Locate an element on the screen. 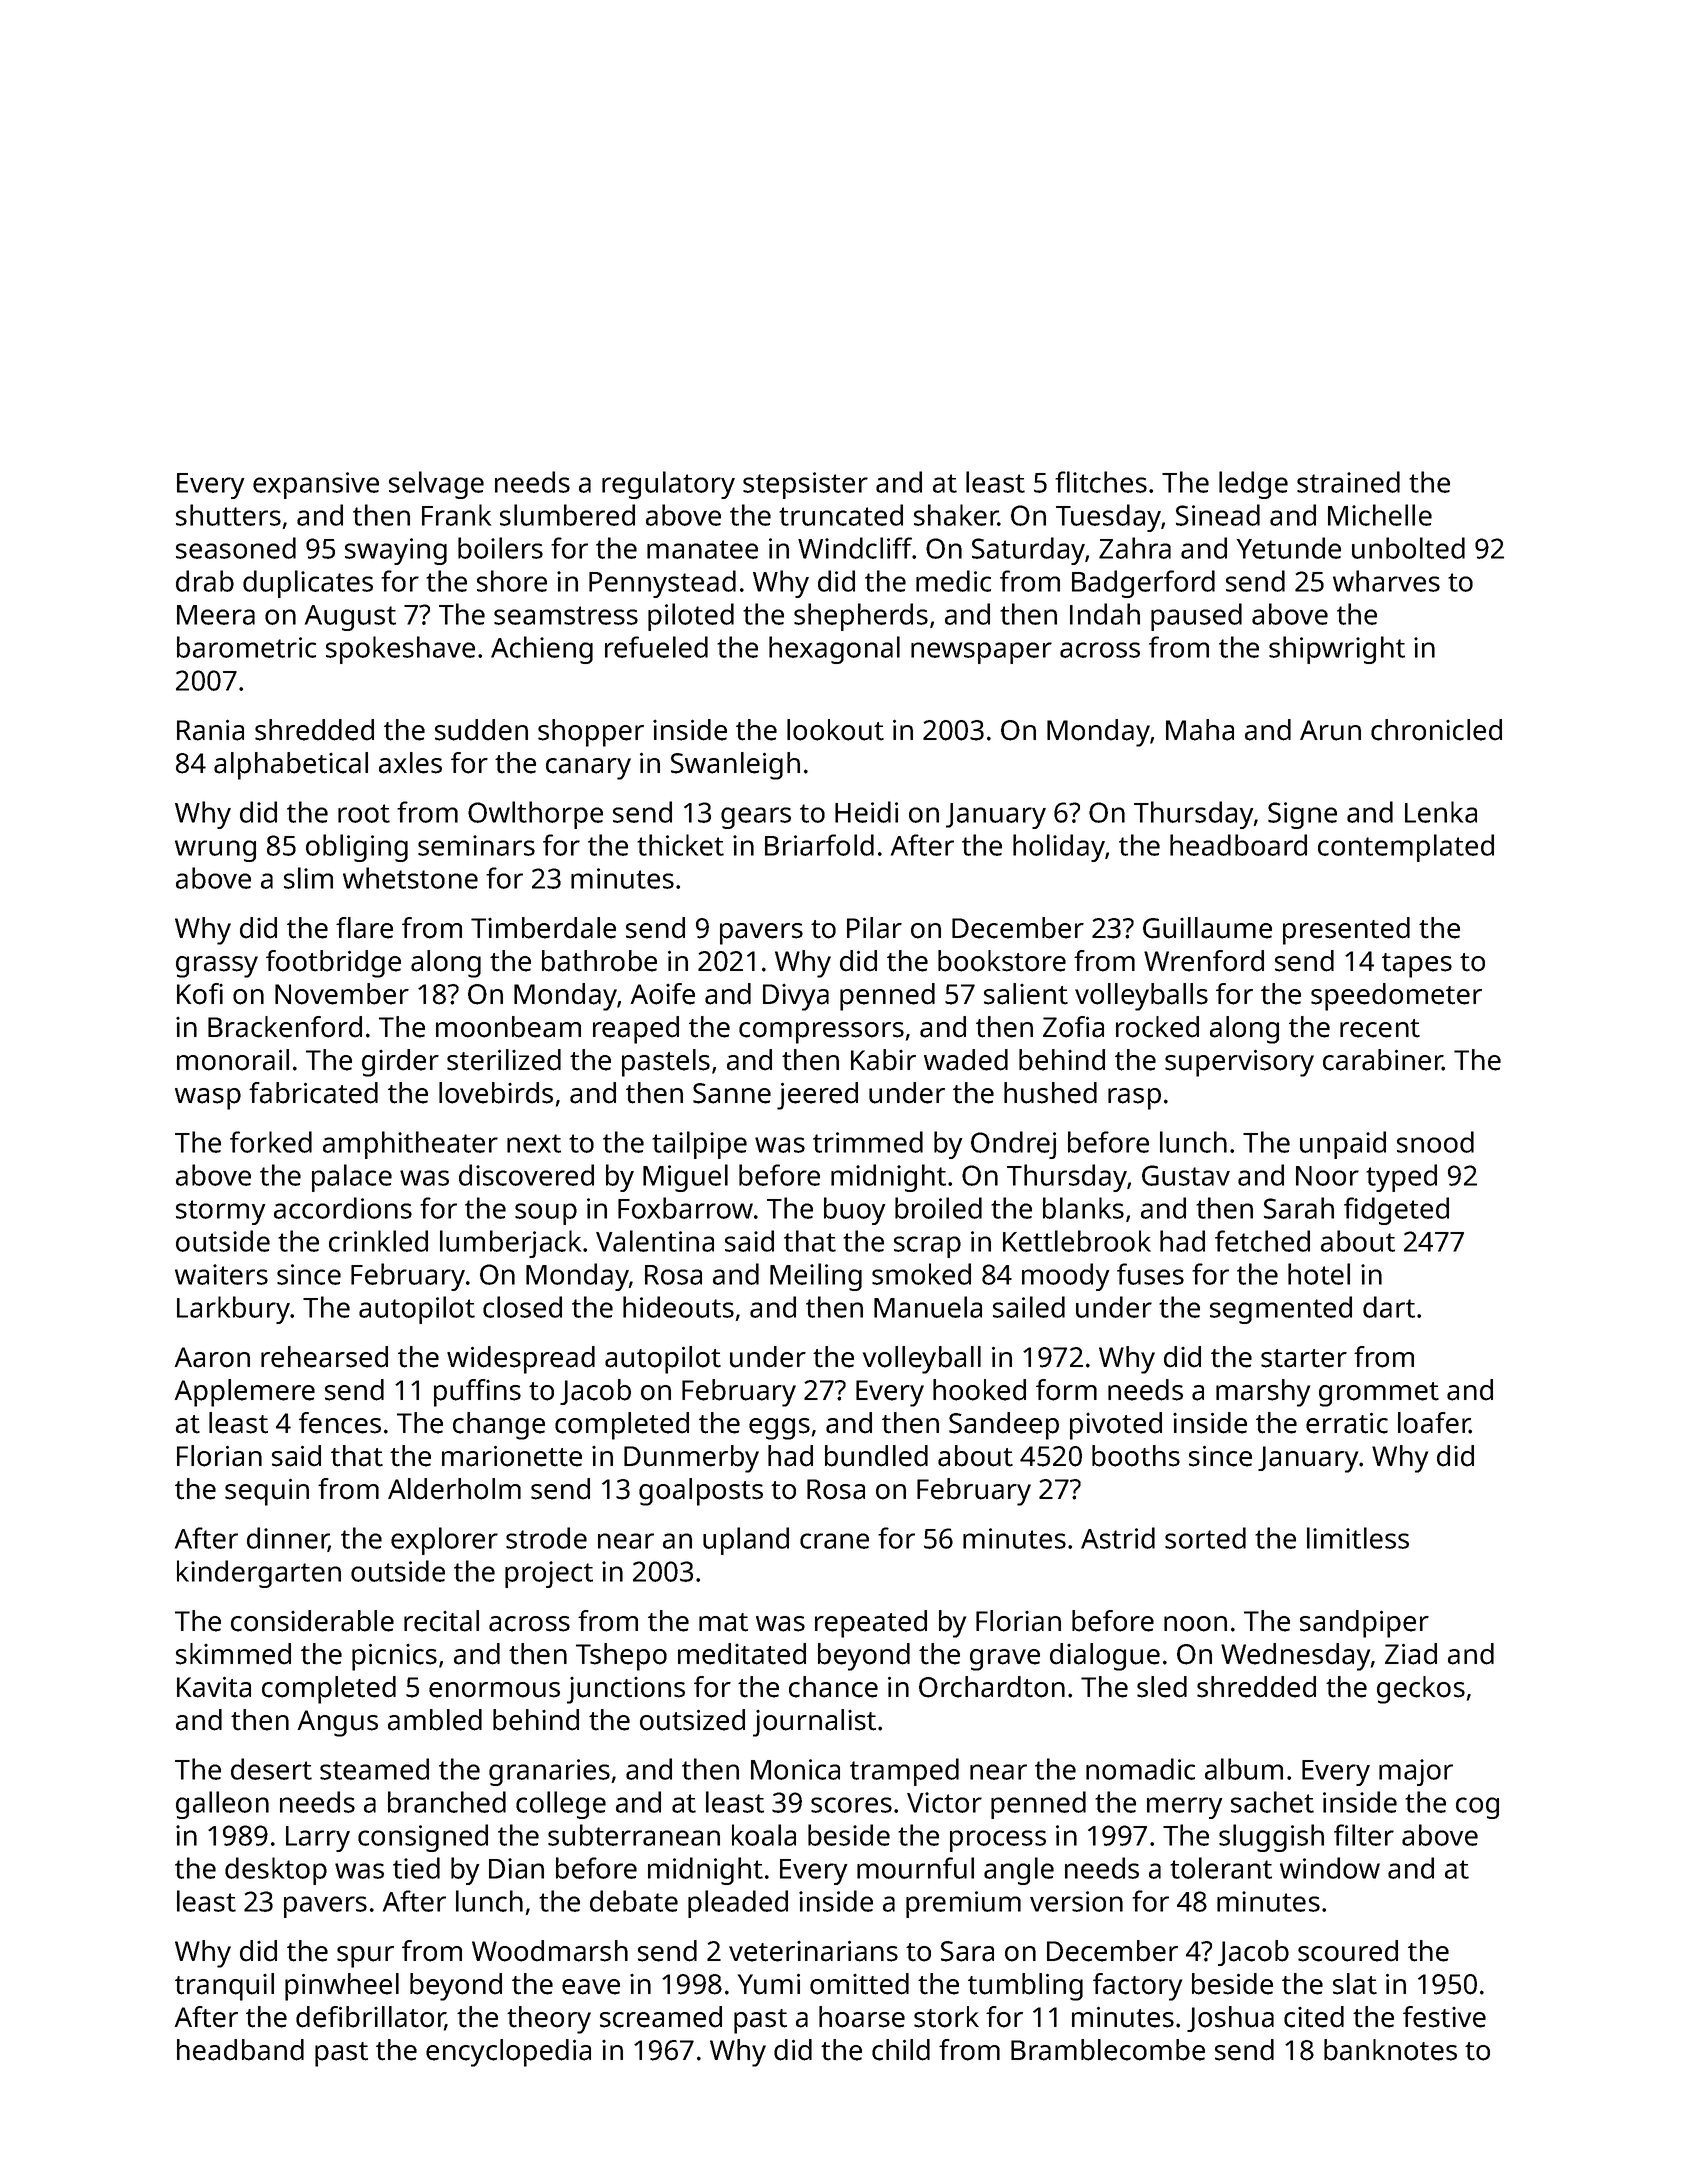 The height and width of the screenshot is (2178, 1683). headband is located at coordinates (240, 2050).
